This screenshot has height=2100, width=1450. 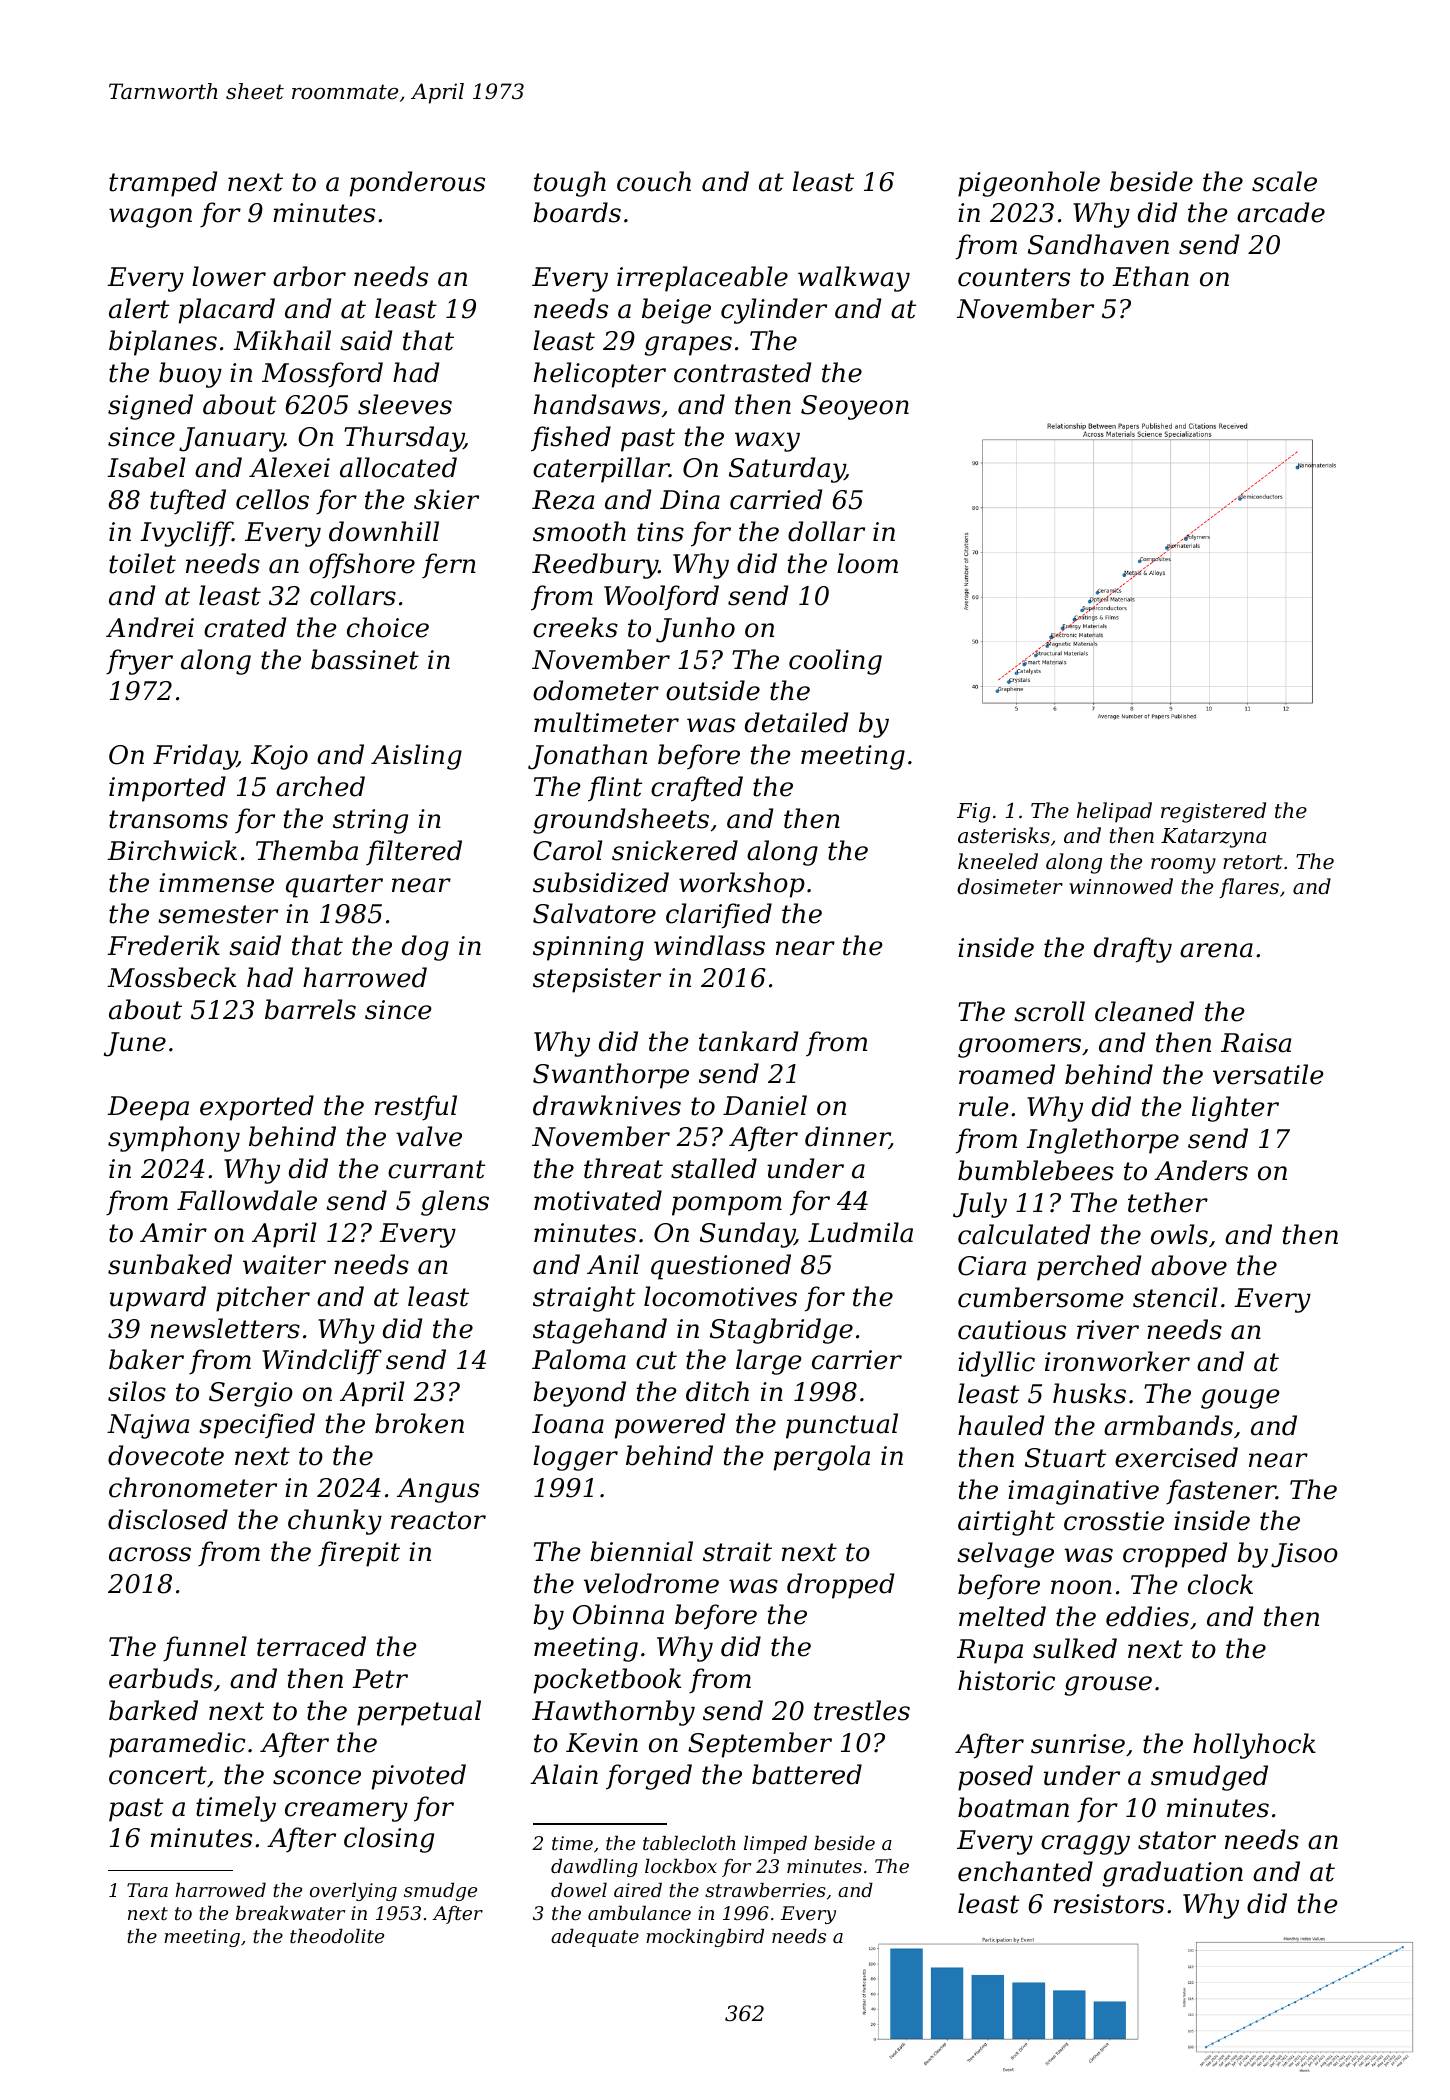 I want to click on pigeonhole, so click(x=1029, y=184).
